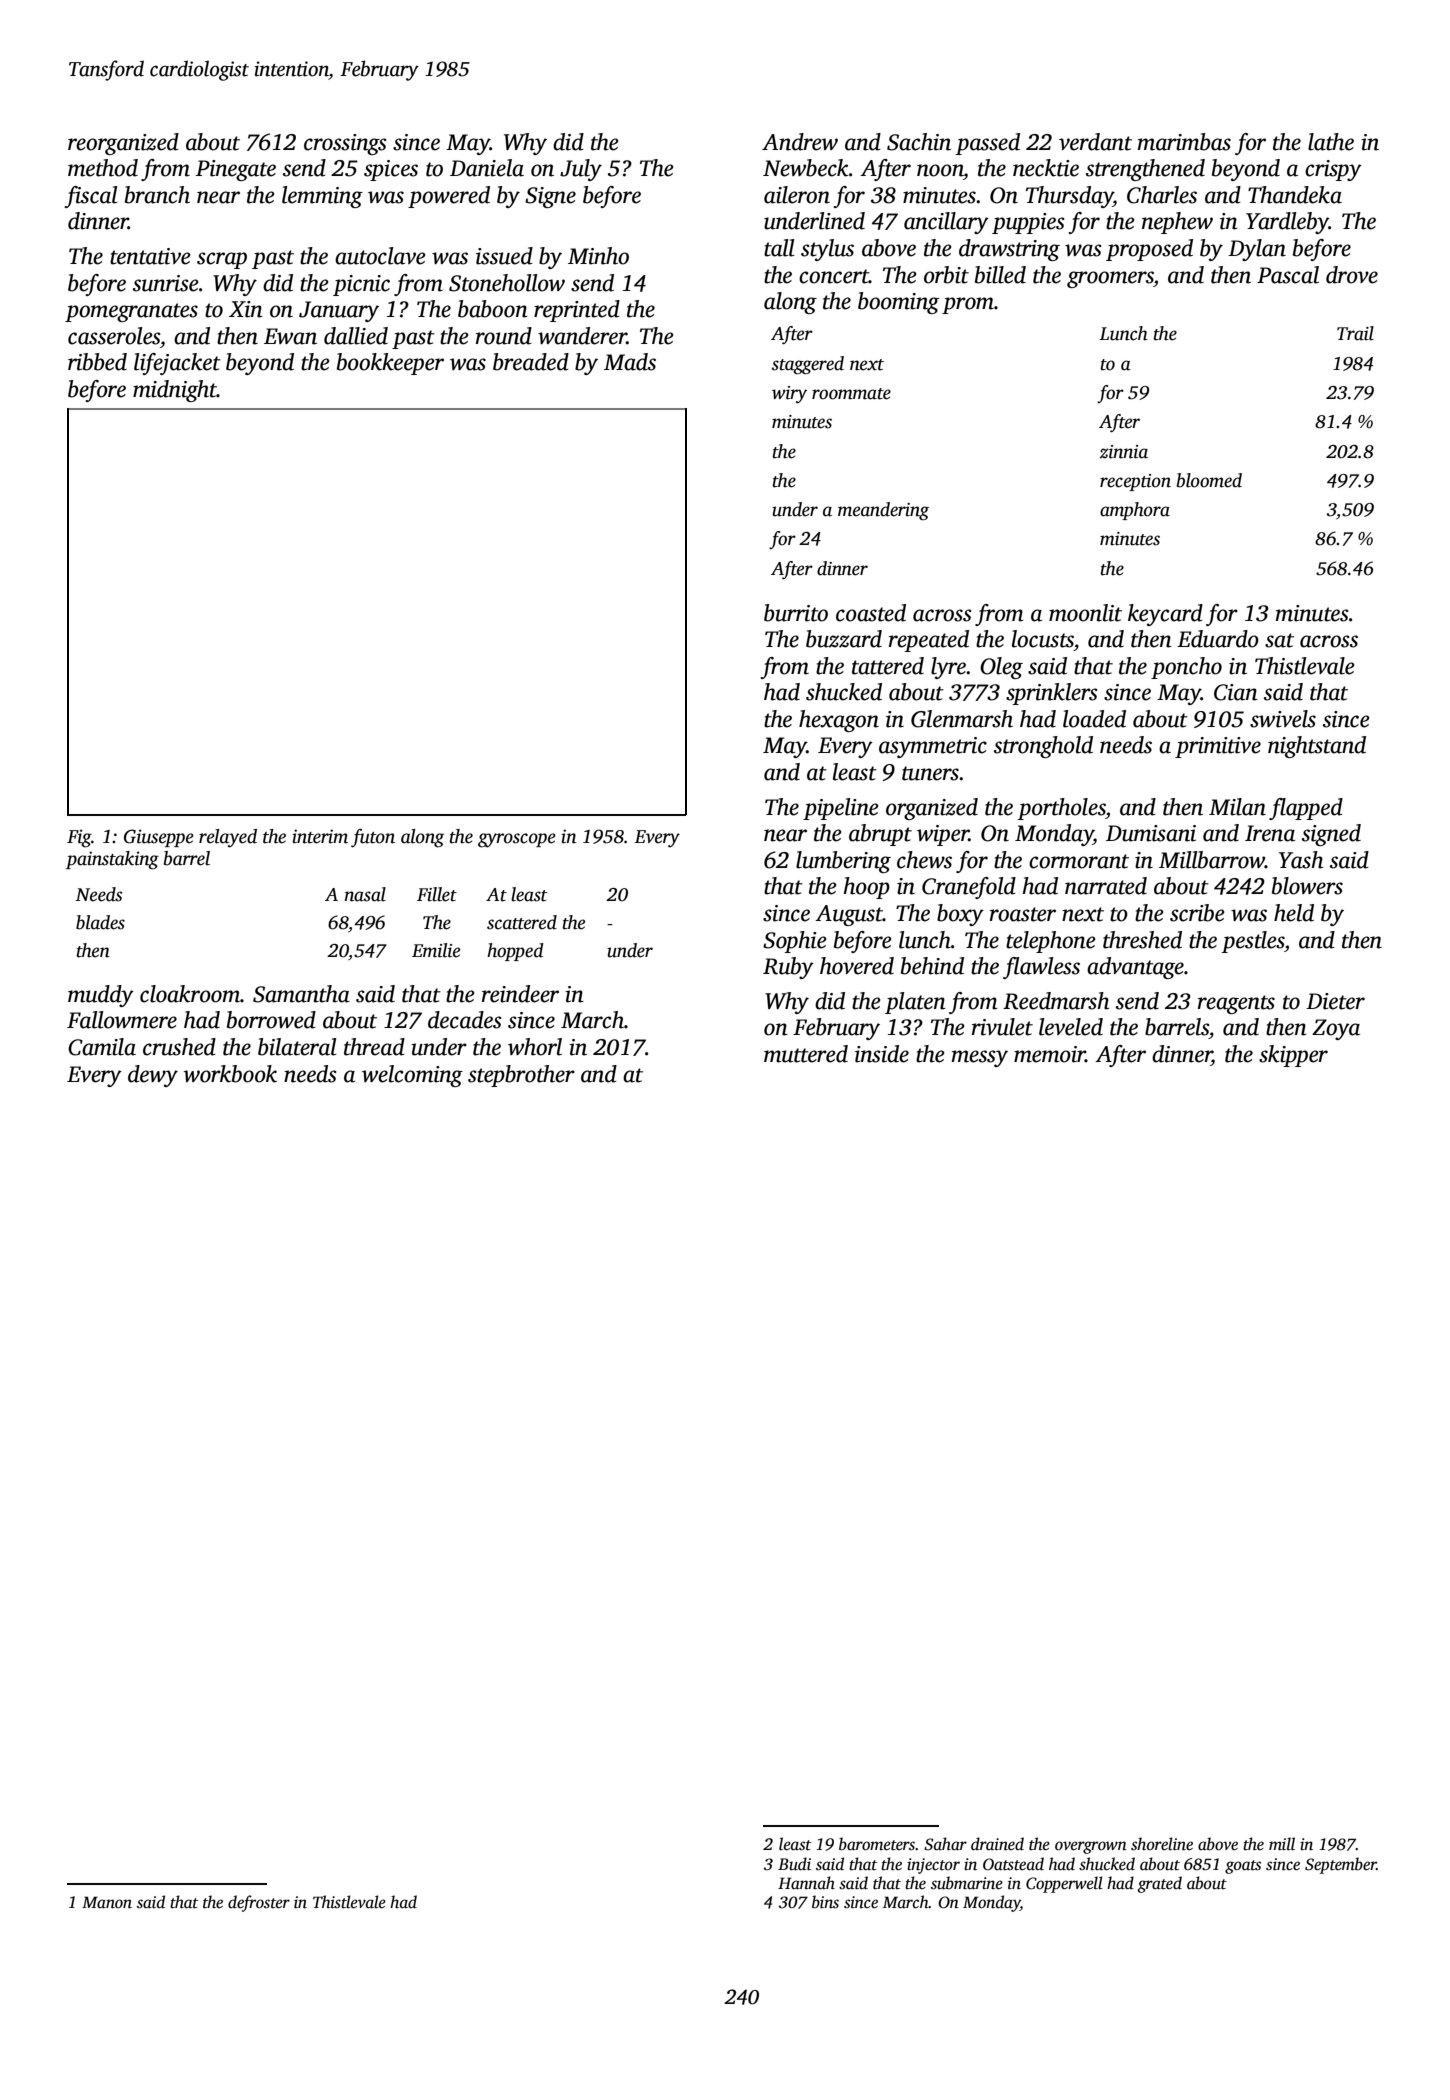  What do you see at coordinates (1079, 861) in the screenshot?
I see `cormorant` at bounding box center [1079, 861].
